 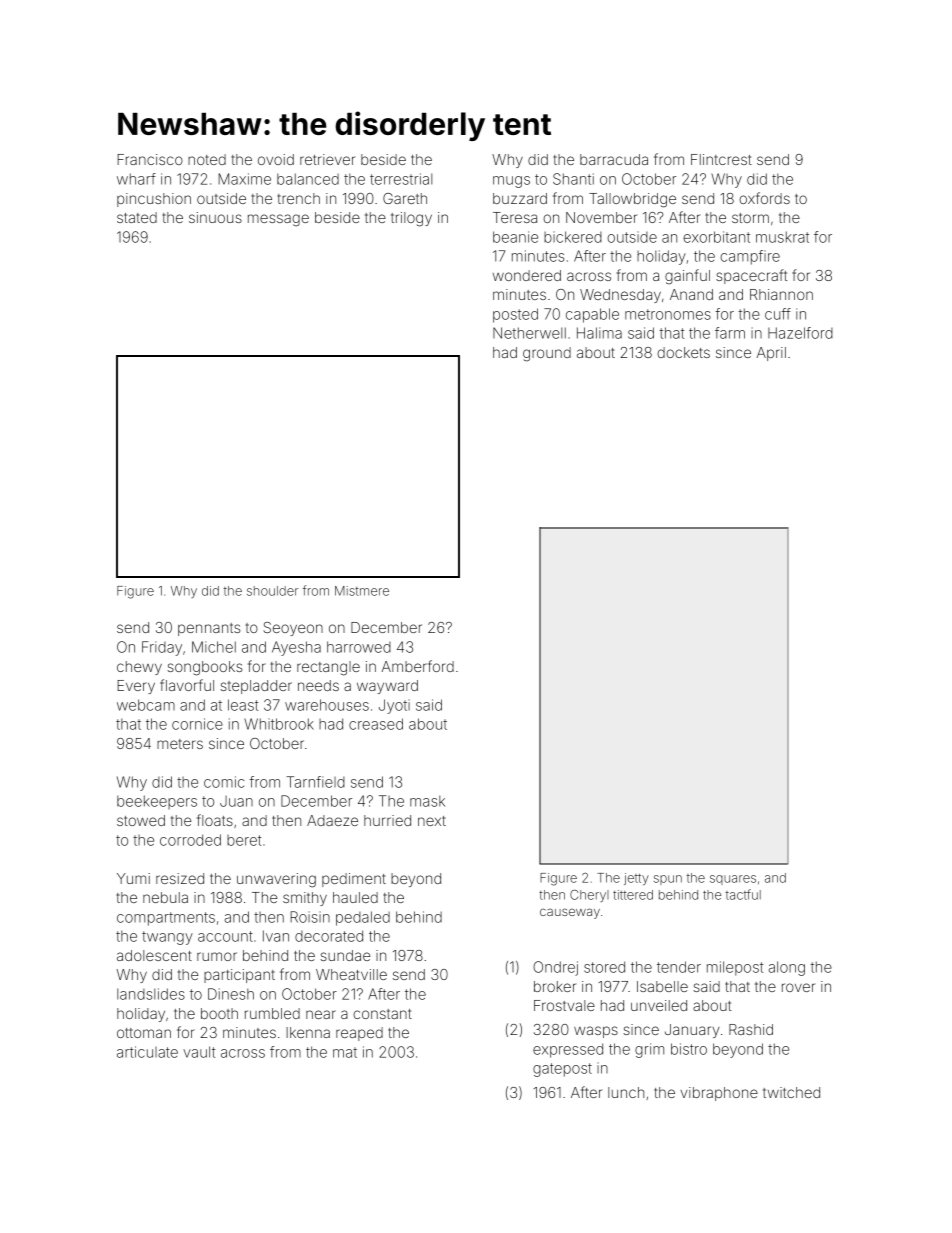 I want to click on retriever, so click(x=327, y=159).
